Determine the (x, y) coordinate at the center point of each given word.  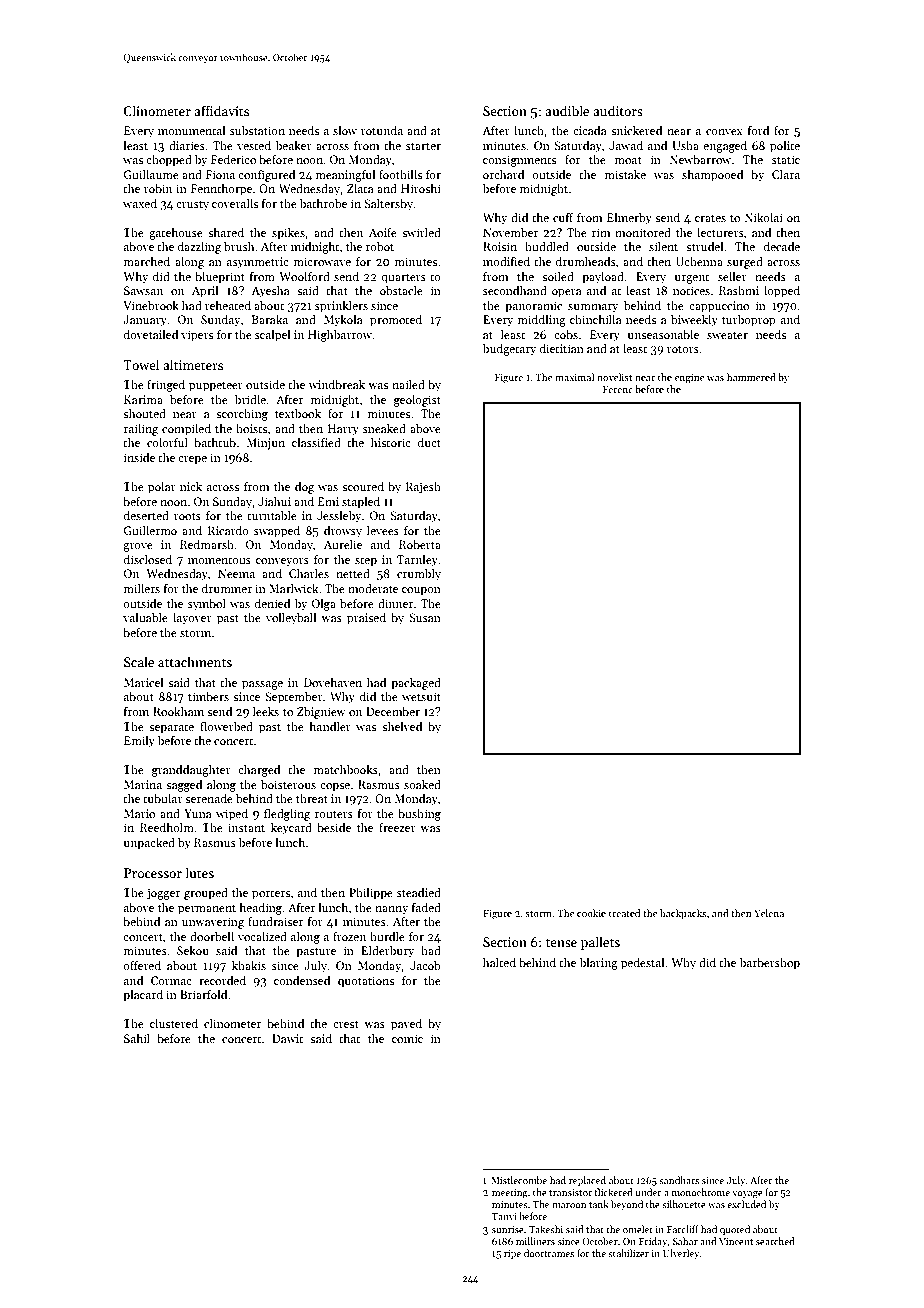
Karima (143, 399)
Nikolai (764, 217)
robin (158, 188)
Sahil (137, 1038)
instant (246, 827)
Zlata (360, 188)
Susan (425, 617)
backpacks (683, 914)
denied (272, 603)
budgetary (509, 350)
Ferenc (618, 389)
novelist (614, 377)
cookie (591, 913)
